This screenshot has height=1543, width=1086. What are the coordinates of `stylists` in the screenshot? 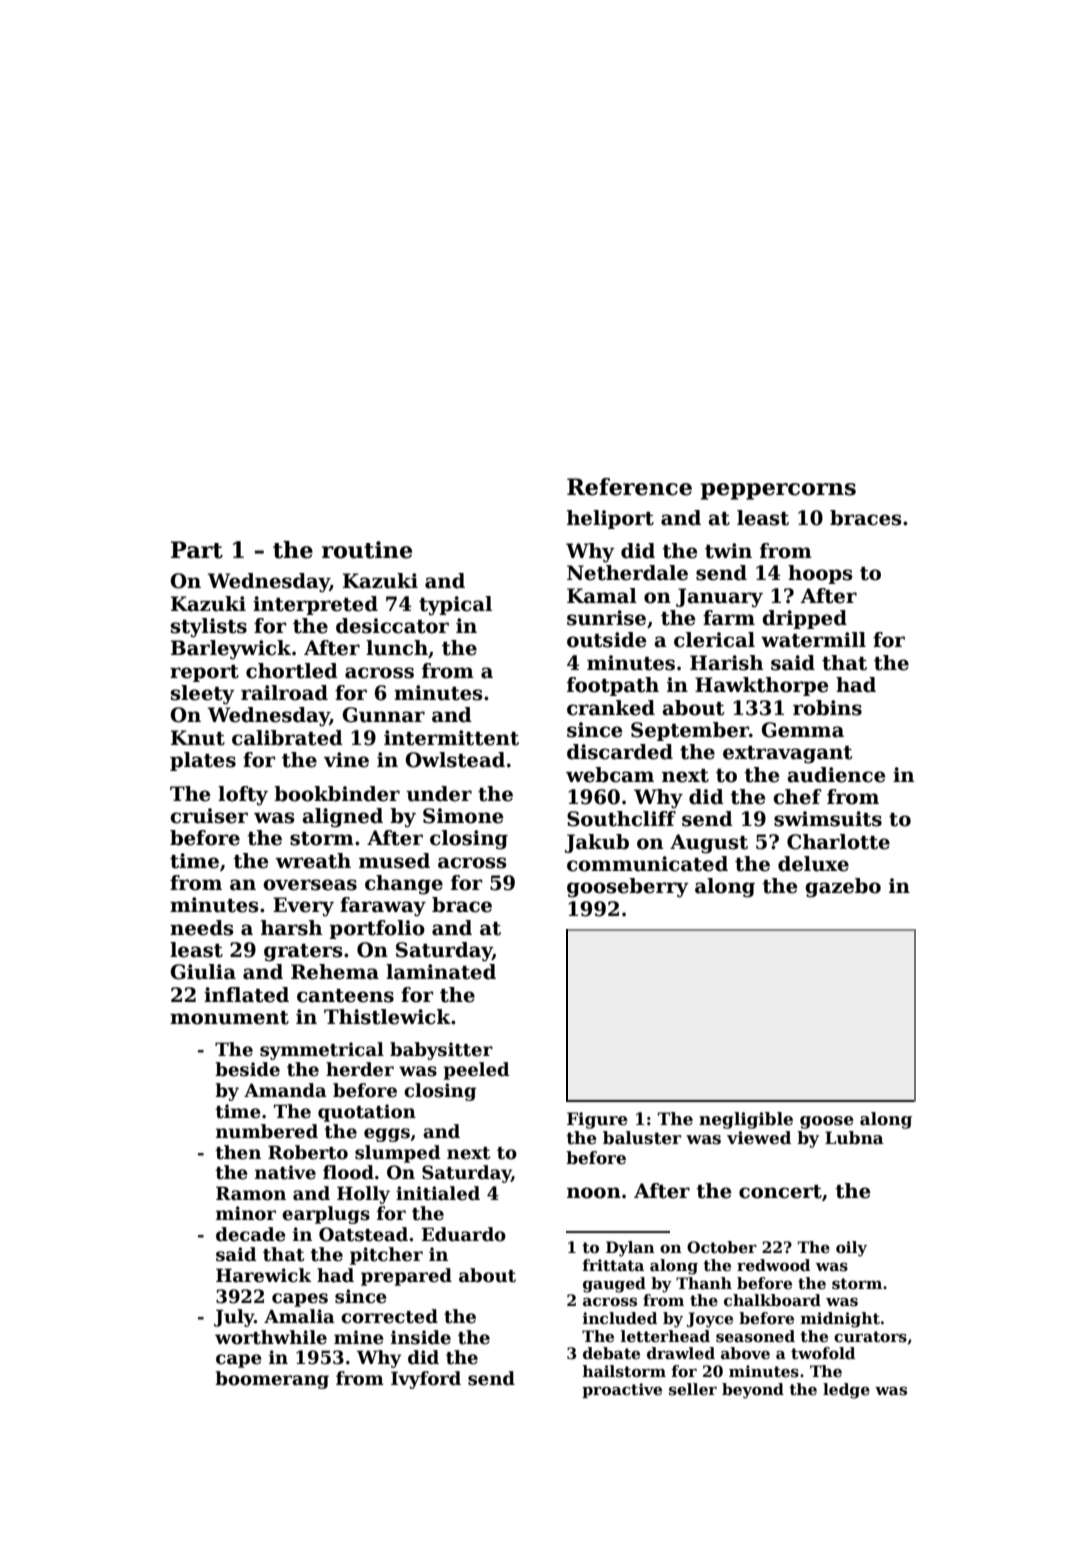 It's located at (209, 628).
